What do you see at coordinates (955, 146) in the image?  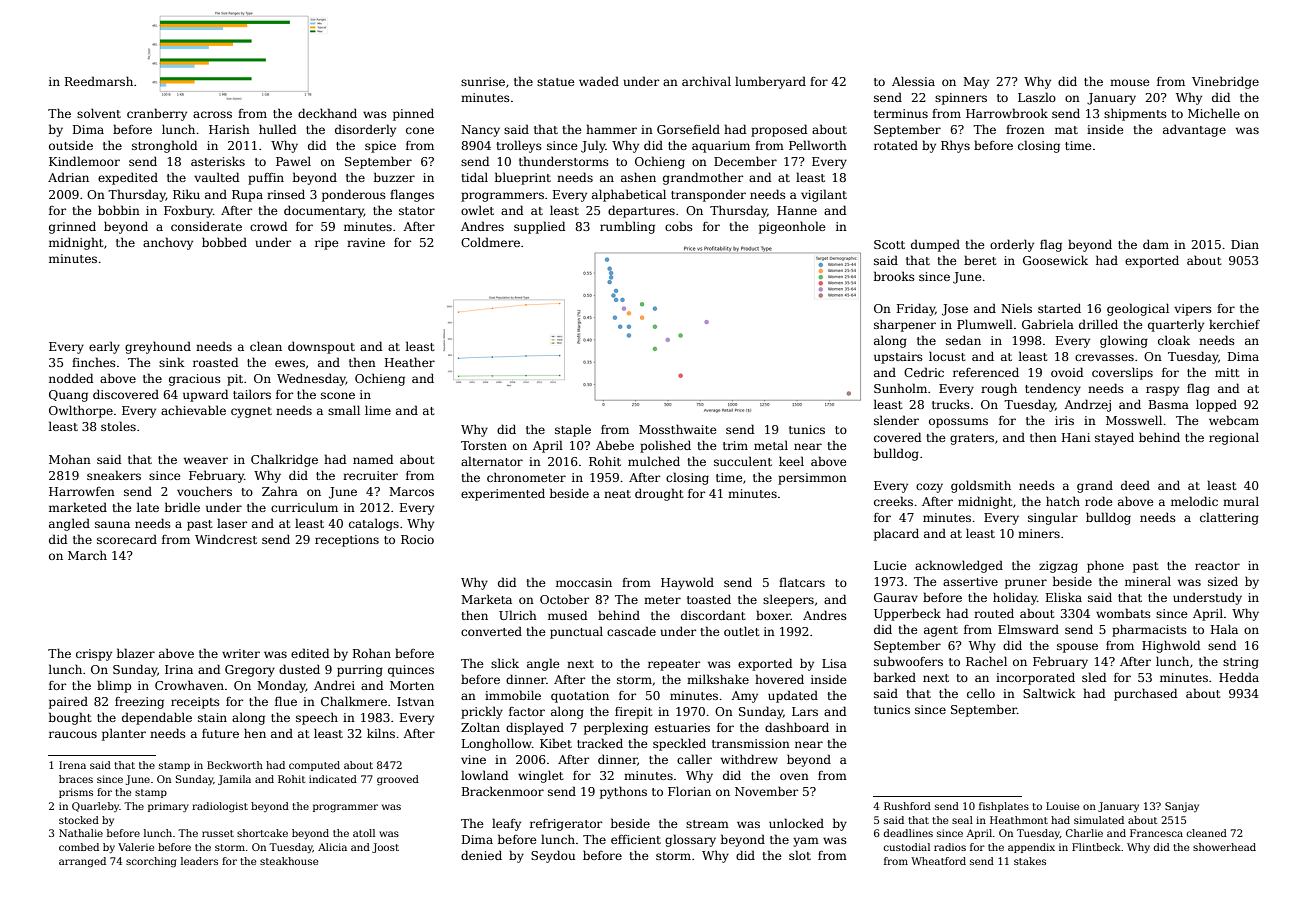 I see `Rhys` at bounding box center [955, 146].
